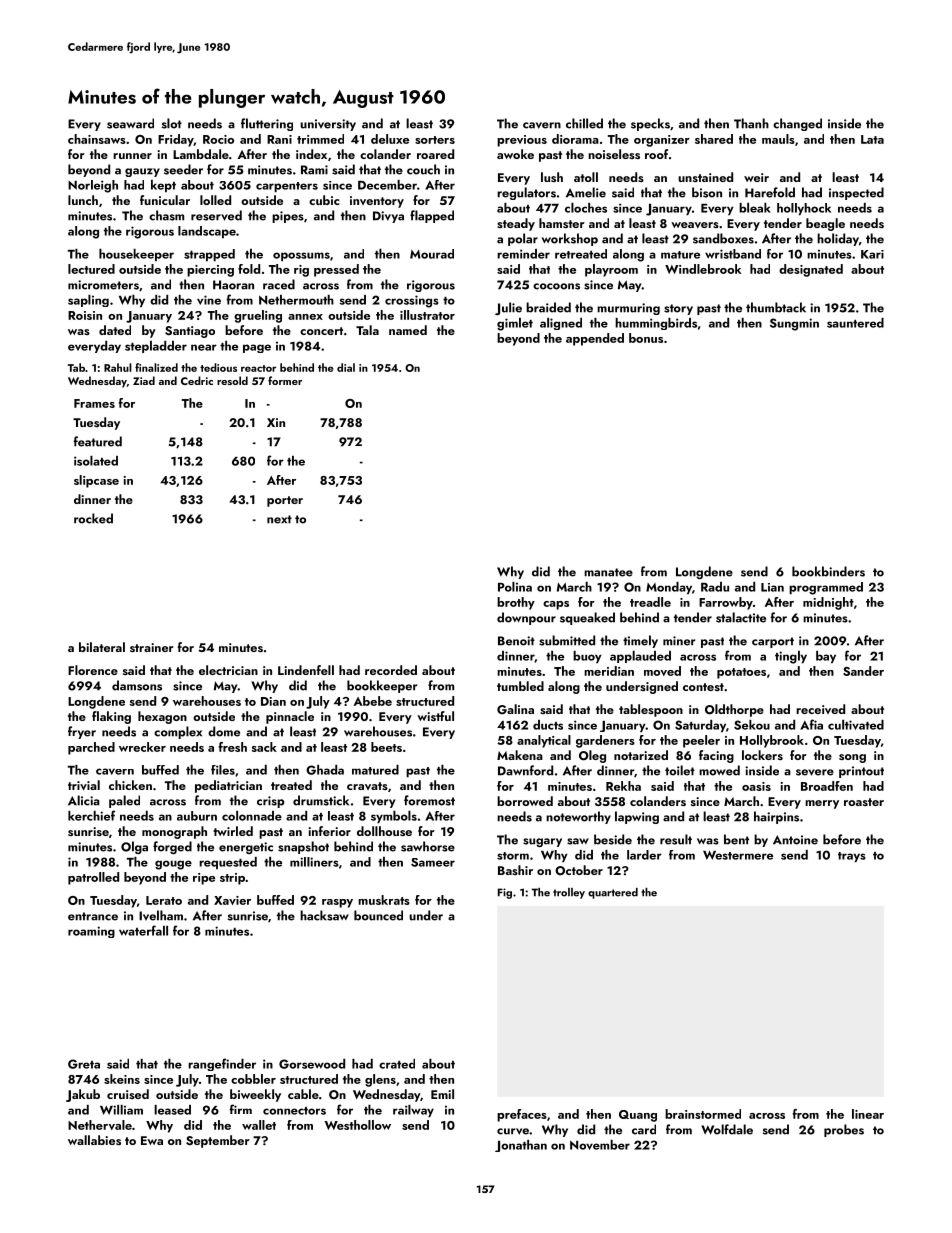  Describe the element at coordinates (751, 123) in the page. I see `Thanh` at that location.
